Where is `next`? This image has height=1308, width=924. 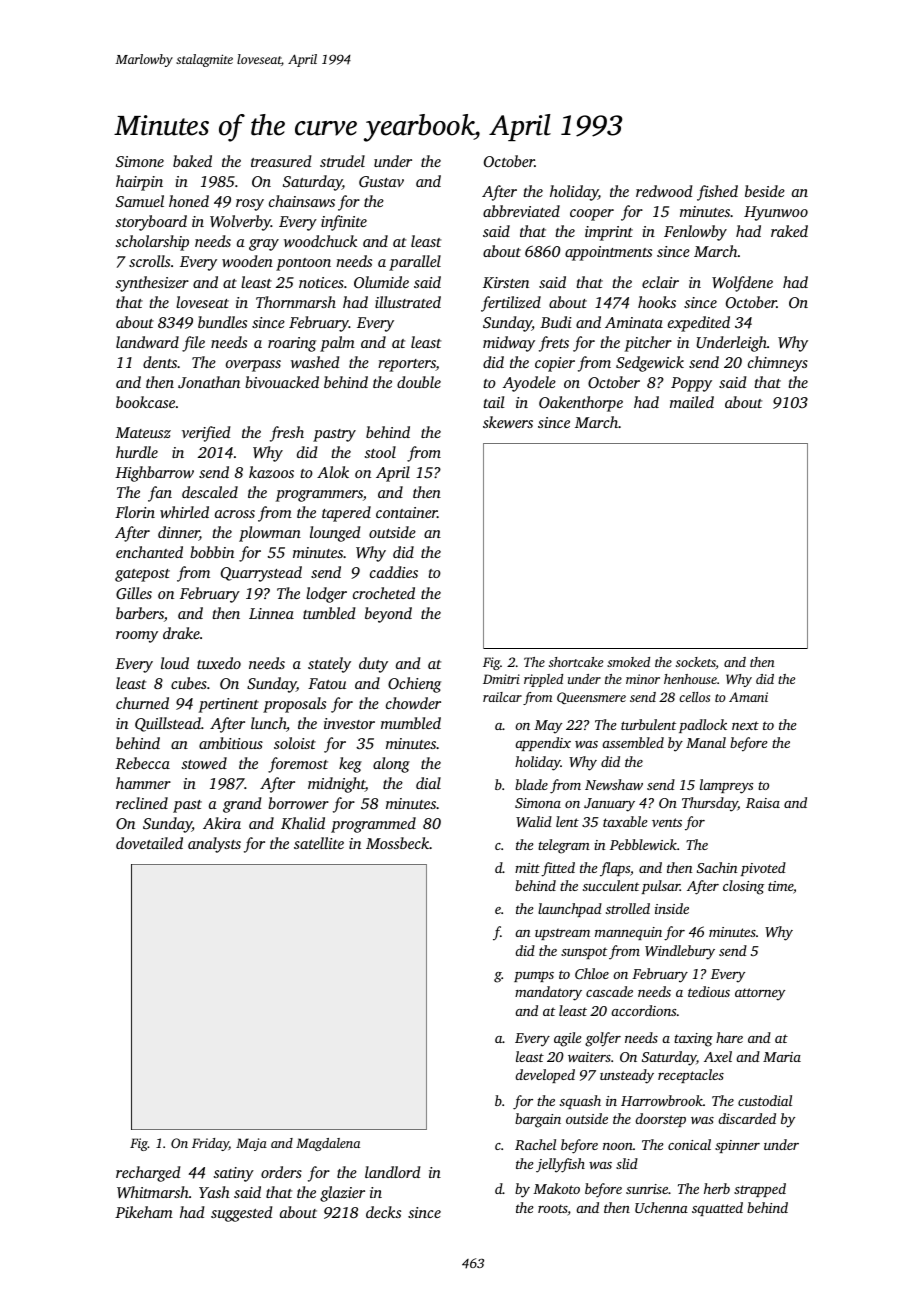 next is located at coordinates (745, 725).
